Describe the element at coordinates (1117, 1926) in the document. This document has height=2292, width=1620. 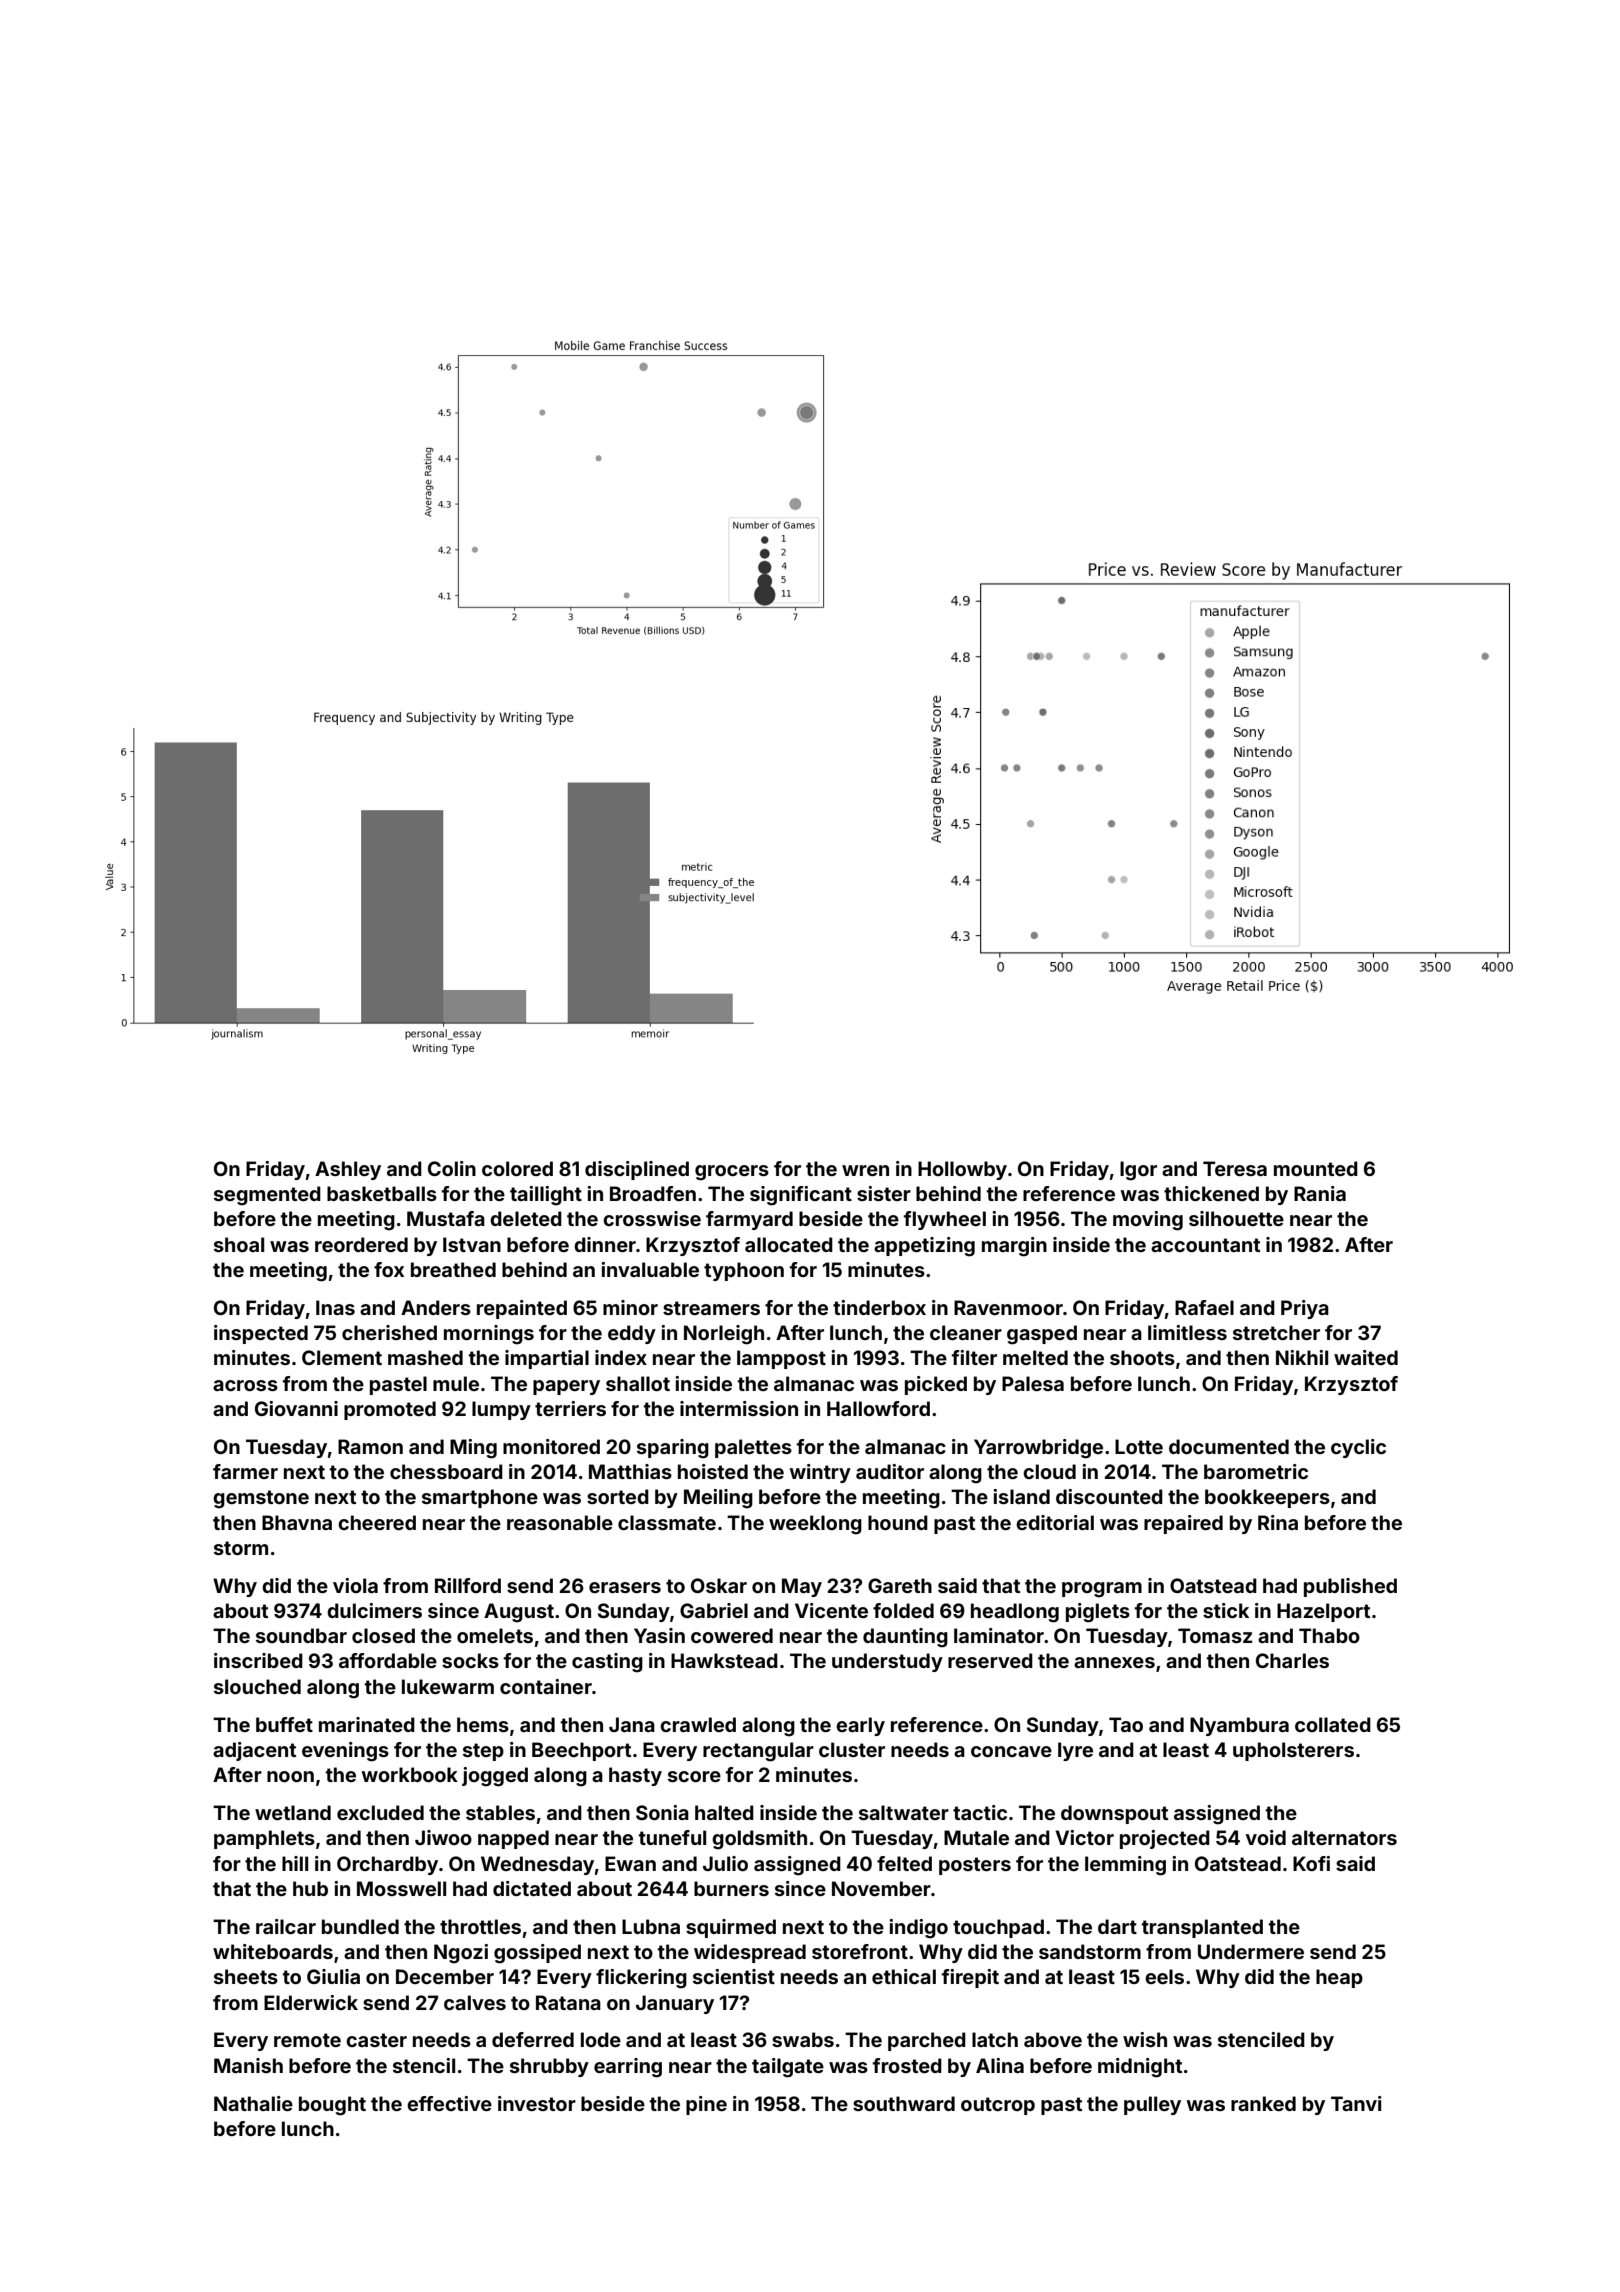
I see `dart` at that location.
